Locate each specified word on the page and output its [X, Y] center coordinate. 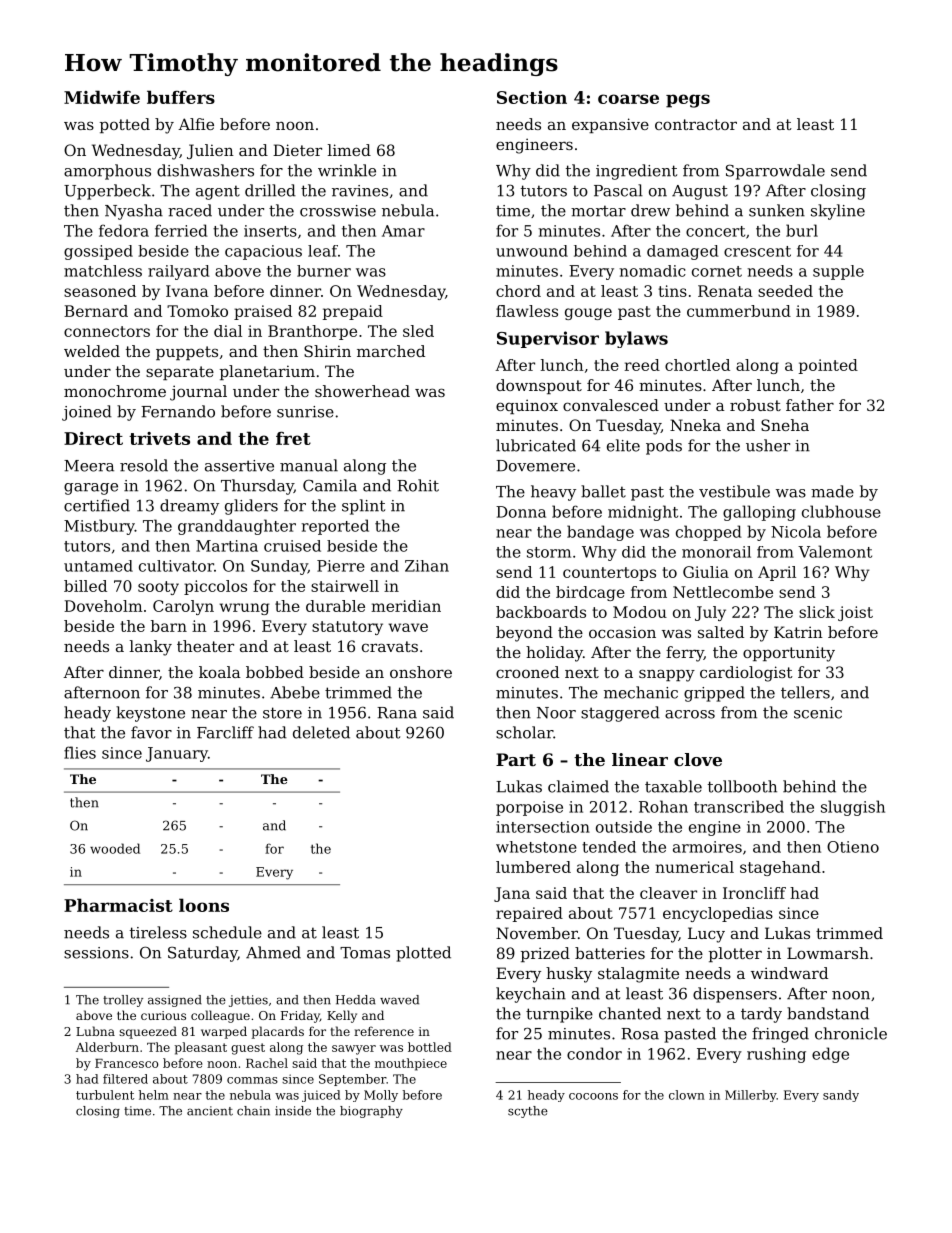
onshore [421, 672]
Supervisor [548, 339]
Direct [93, 438]
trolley [123, 1001]
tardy [761, 1015]
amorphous [107, 172]
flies [80, 752]
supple [838, 272]
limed [349, 150]
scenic [818, 713]
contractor [696, 124]
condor [594, 1053]
